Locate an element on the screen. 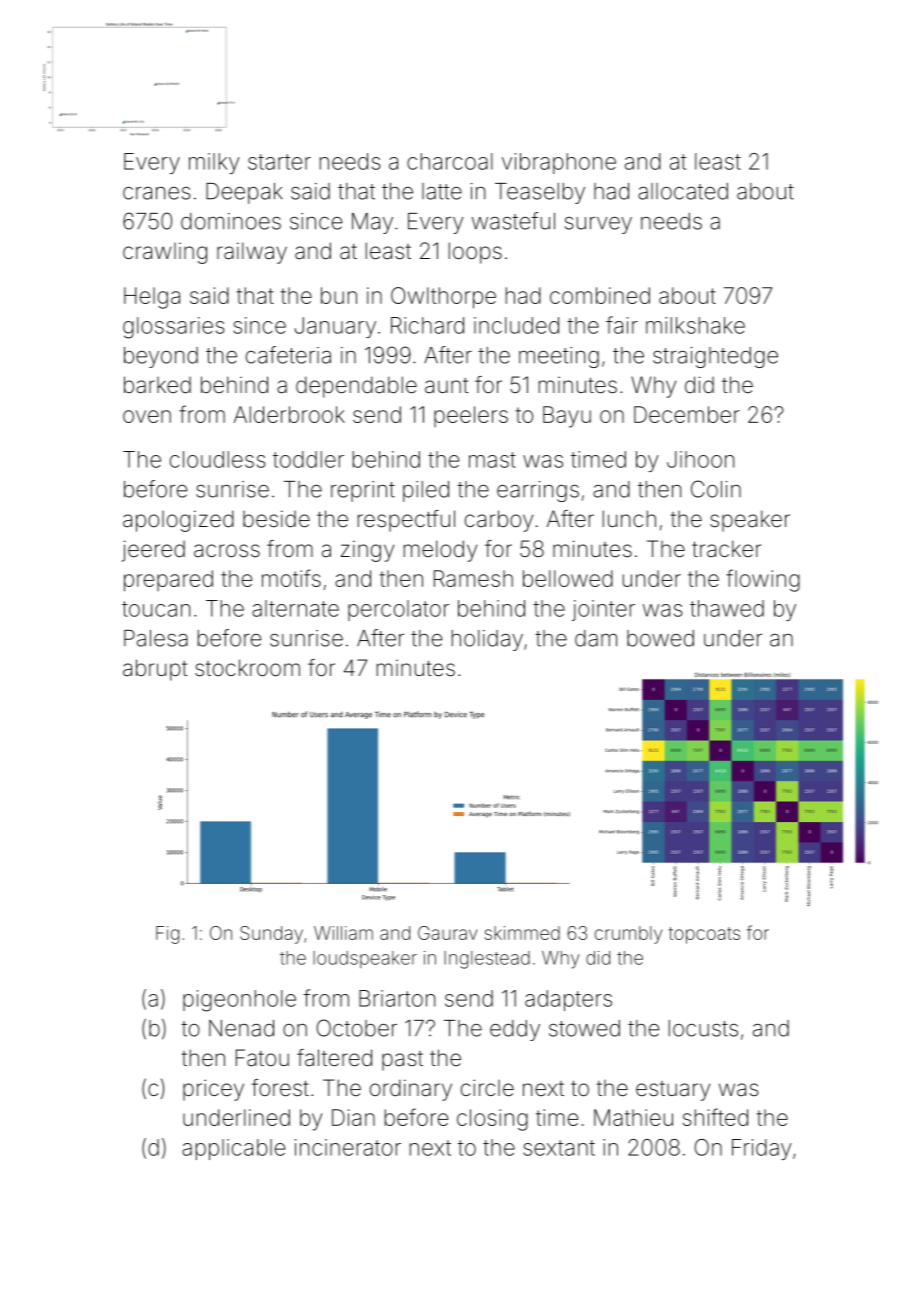 Image resolution: width=924 pixels, height=1311 pixels. topcoats is located at coordinates (704, 935).
